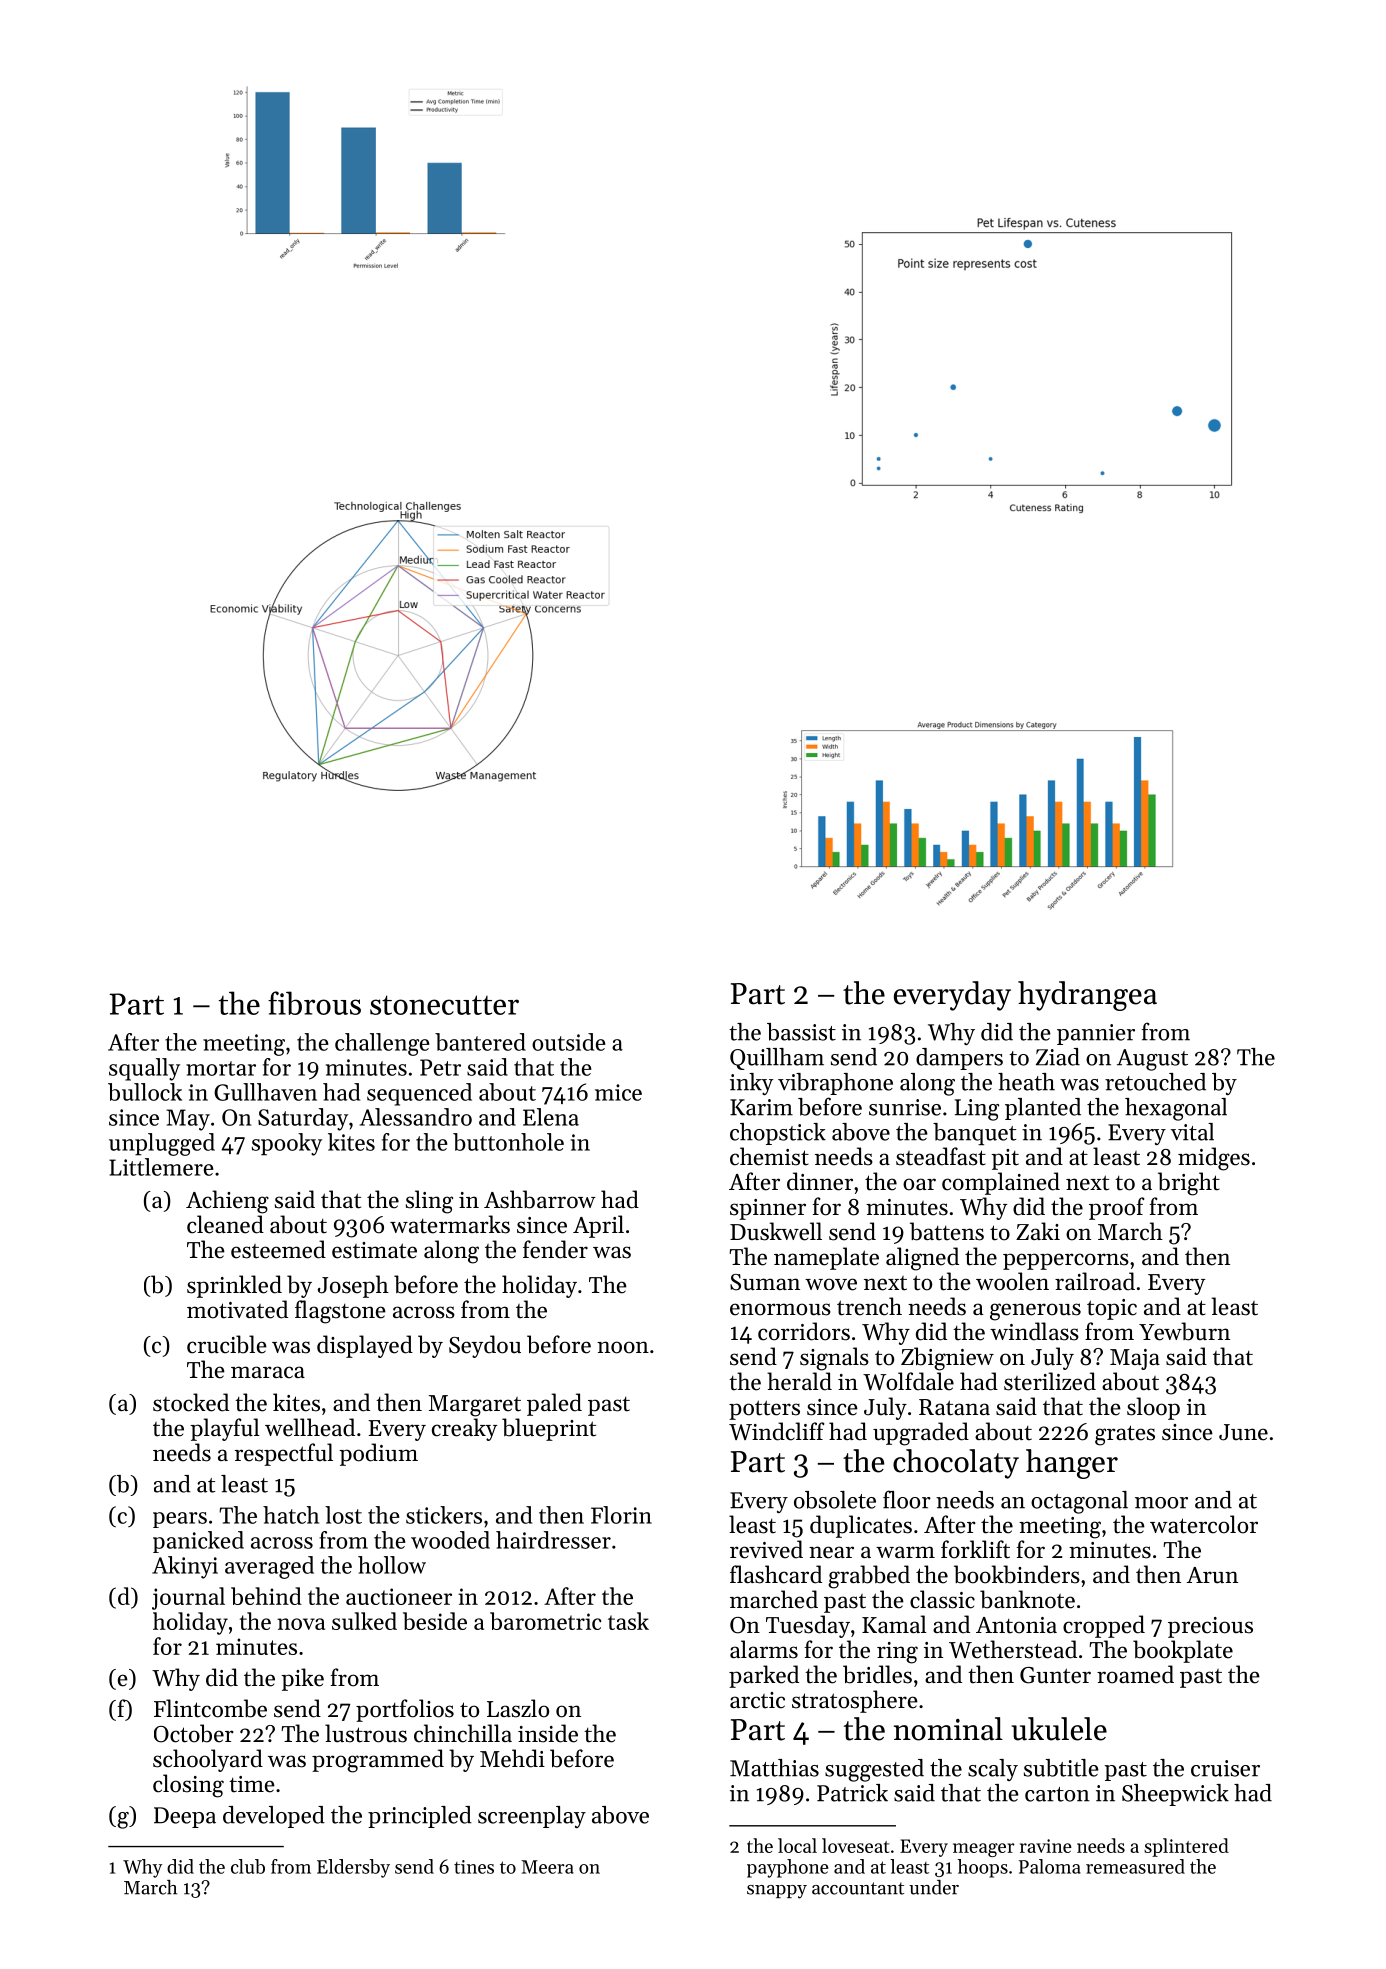 This screenshot has height=1969, width=1386. I want to click on hydrangea, so click(1087, 996).
